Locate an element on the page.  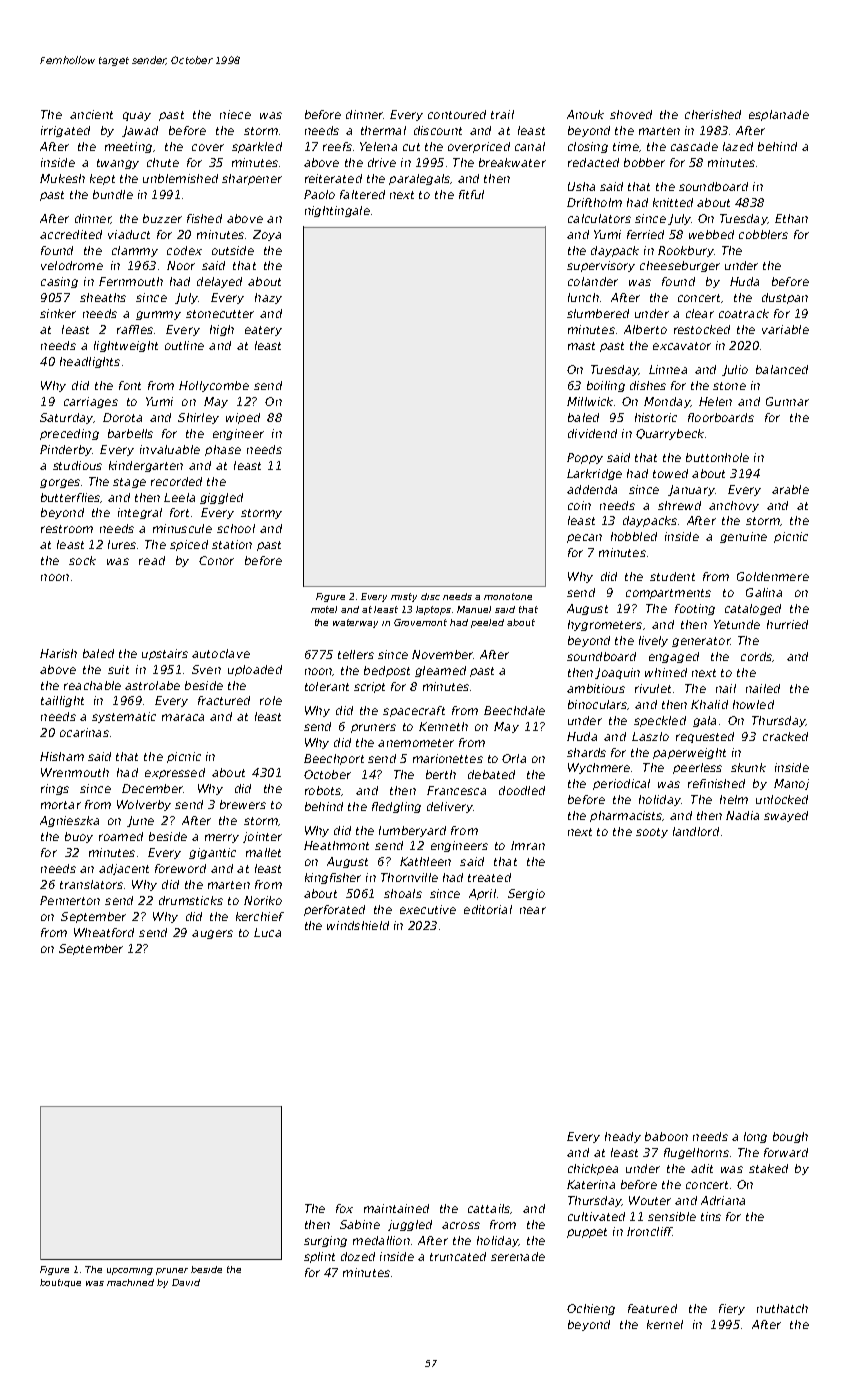
autoclave is located at coordinates (221, 653).
